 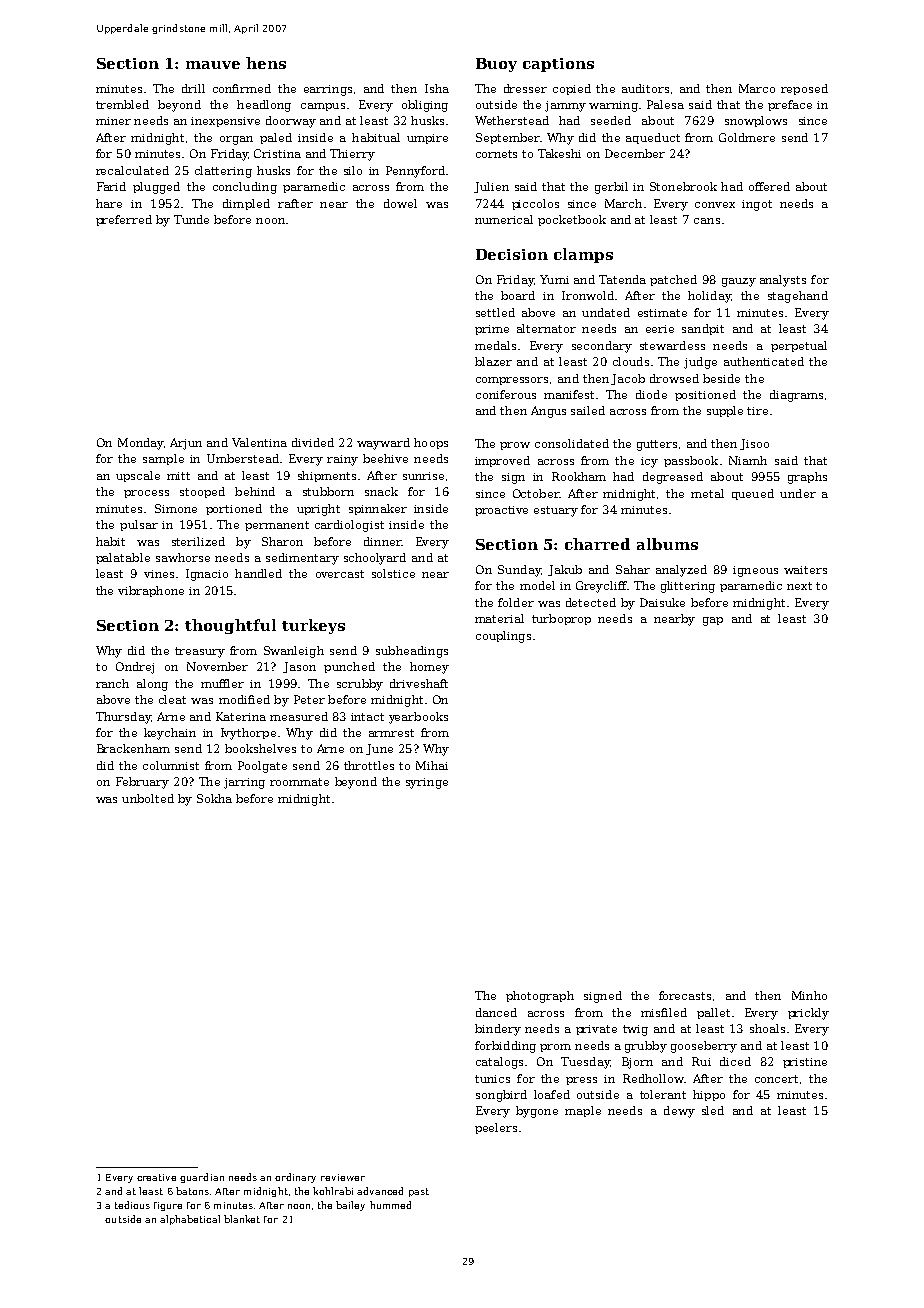 What do you see at coordinates (309, 699) in the screenshot?
I see `Peter` at bounding box center [309, 699].
